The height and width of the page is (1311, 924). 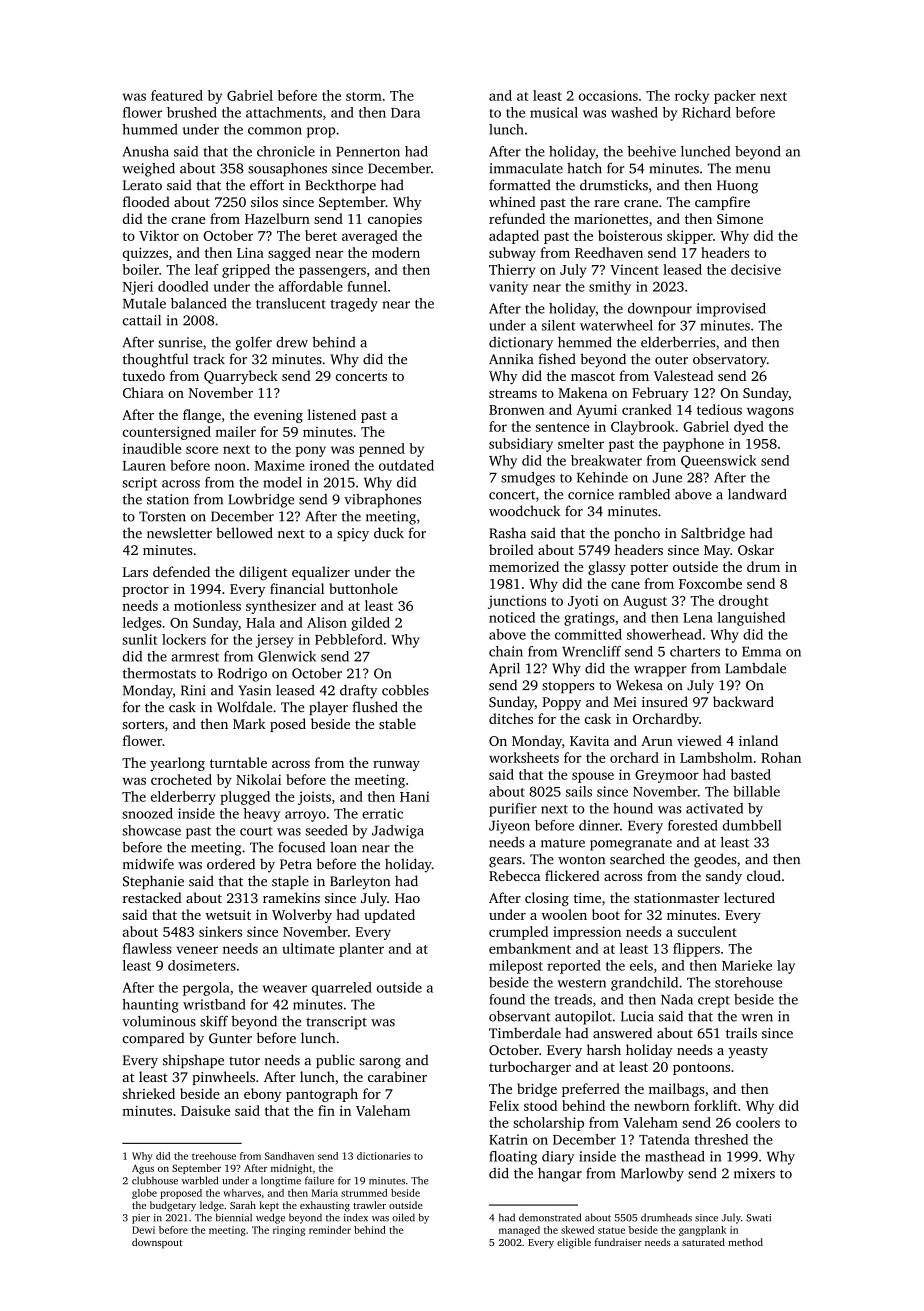 What do you see at coordinates (508, 288) in the page?
I see `vanity` at bounding box center [508, 288].
